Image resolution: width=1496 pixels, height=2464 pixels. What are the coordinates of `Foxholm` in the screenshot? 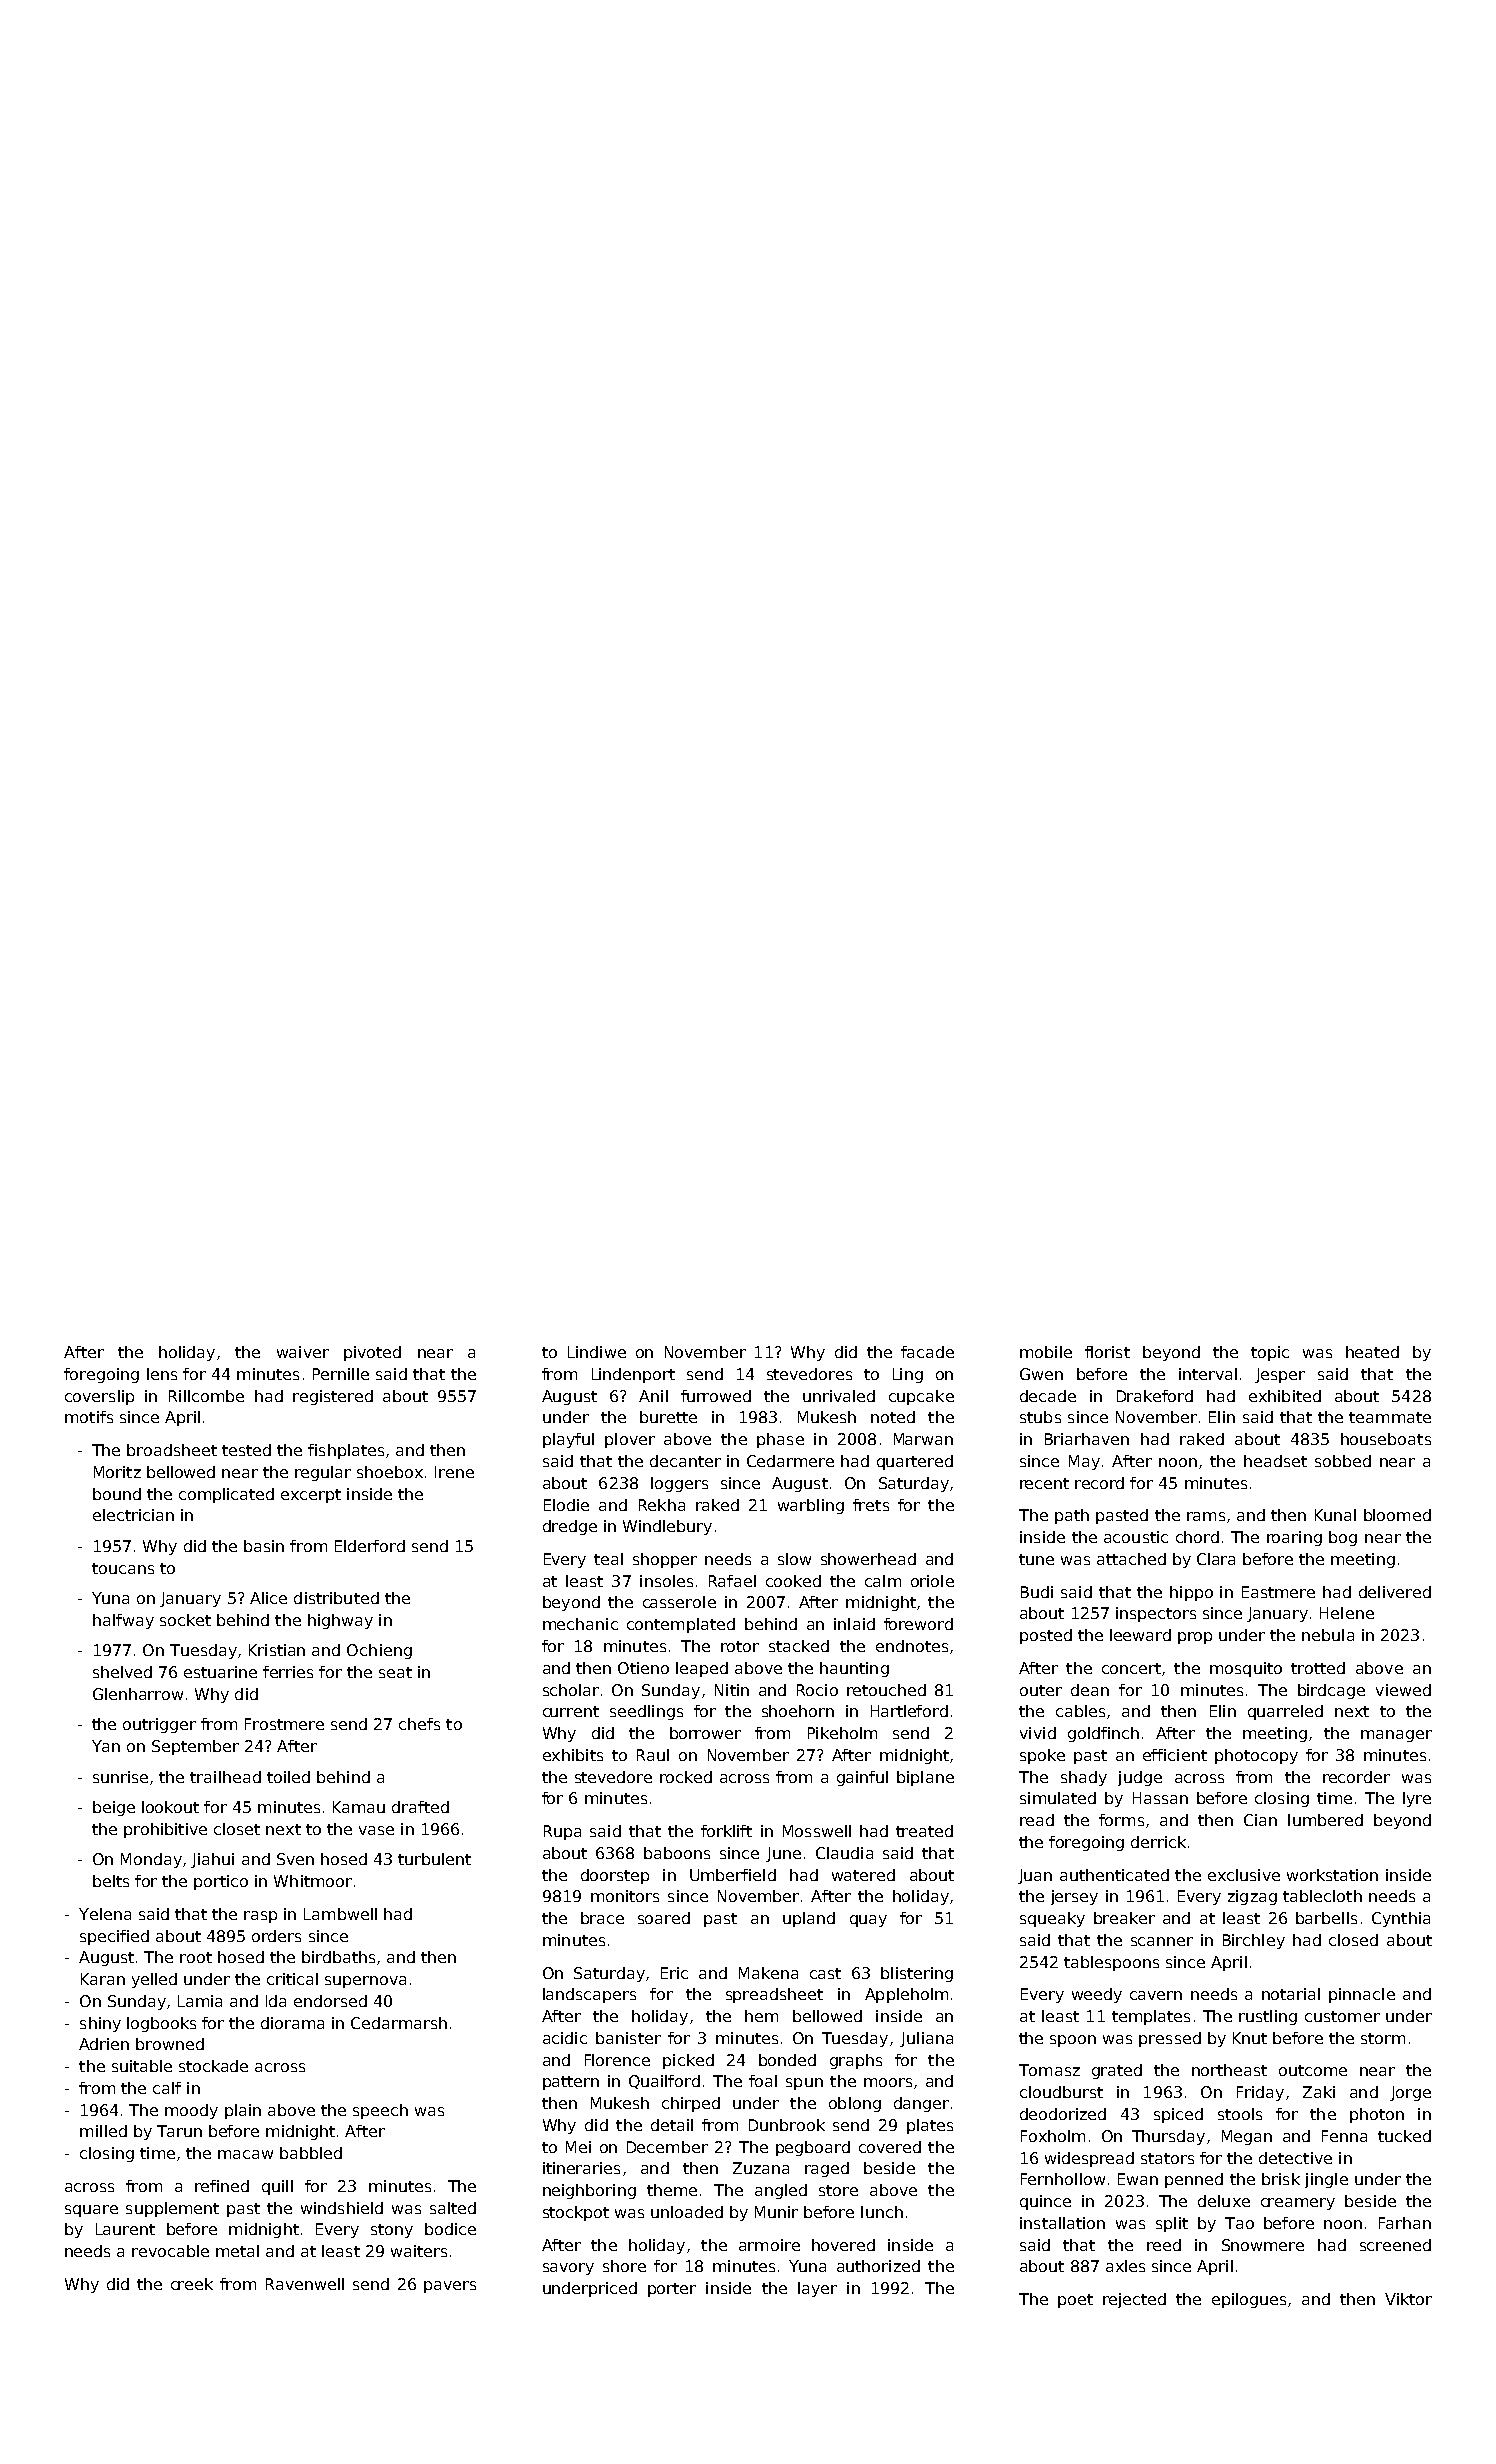 It's located at (1053, 2136).
